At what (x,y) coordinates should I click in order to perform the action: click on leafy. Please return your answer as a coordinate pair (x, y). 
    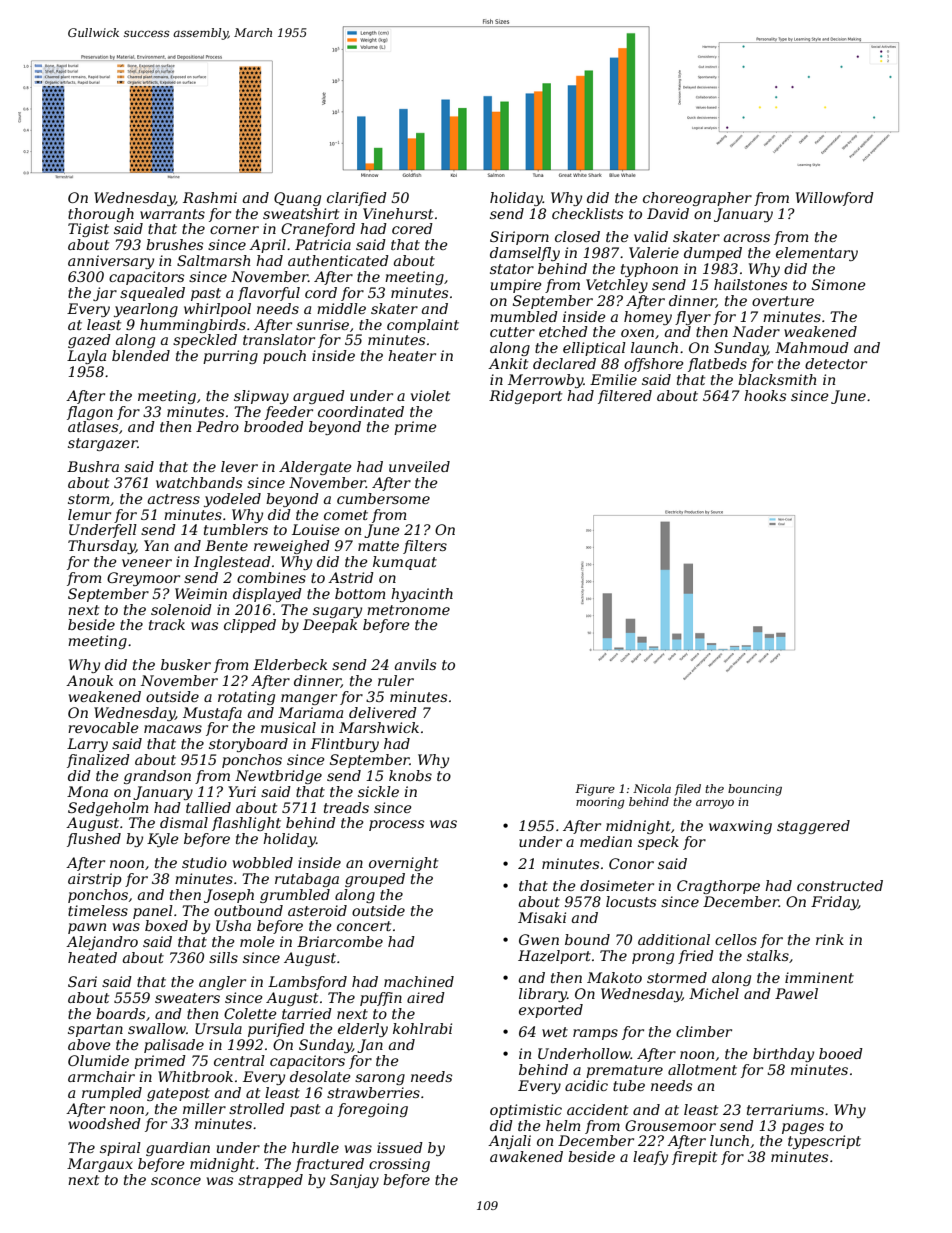
    Looking at the image, I should click on (650, 1158).
